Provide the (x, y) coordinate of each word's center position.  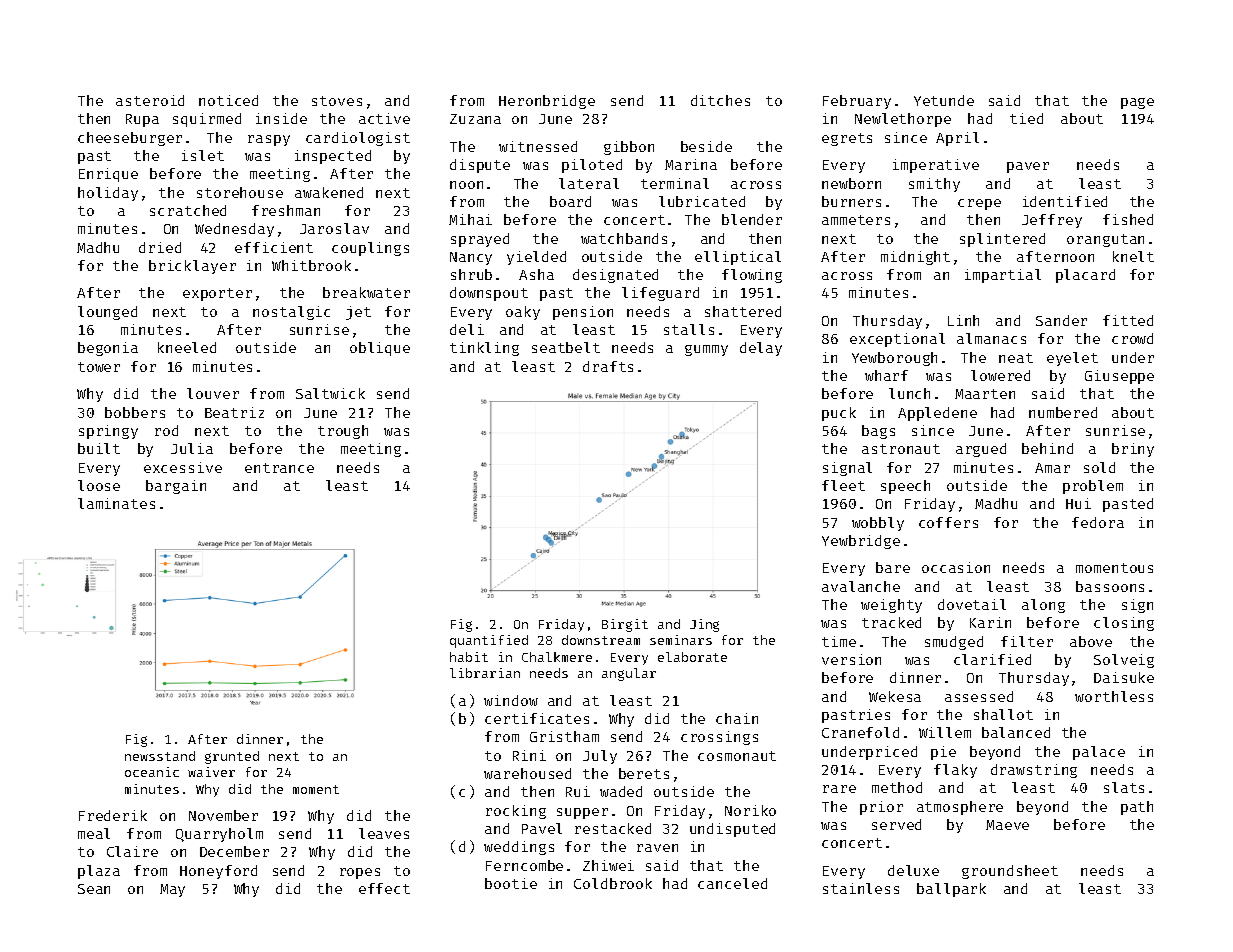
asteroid (150, 100)
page (1137, 103)
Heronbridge (547, 102)
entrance (279, 468)
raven (657, 848)
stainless (861, 888)
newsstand (160, 756)
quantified (489, 641)
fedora (1098, 522)
